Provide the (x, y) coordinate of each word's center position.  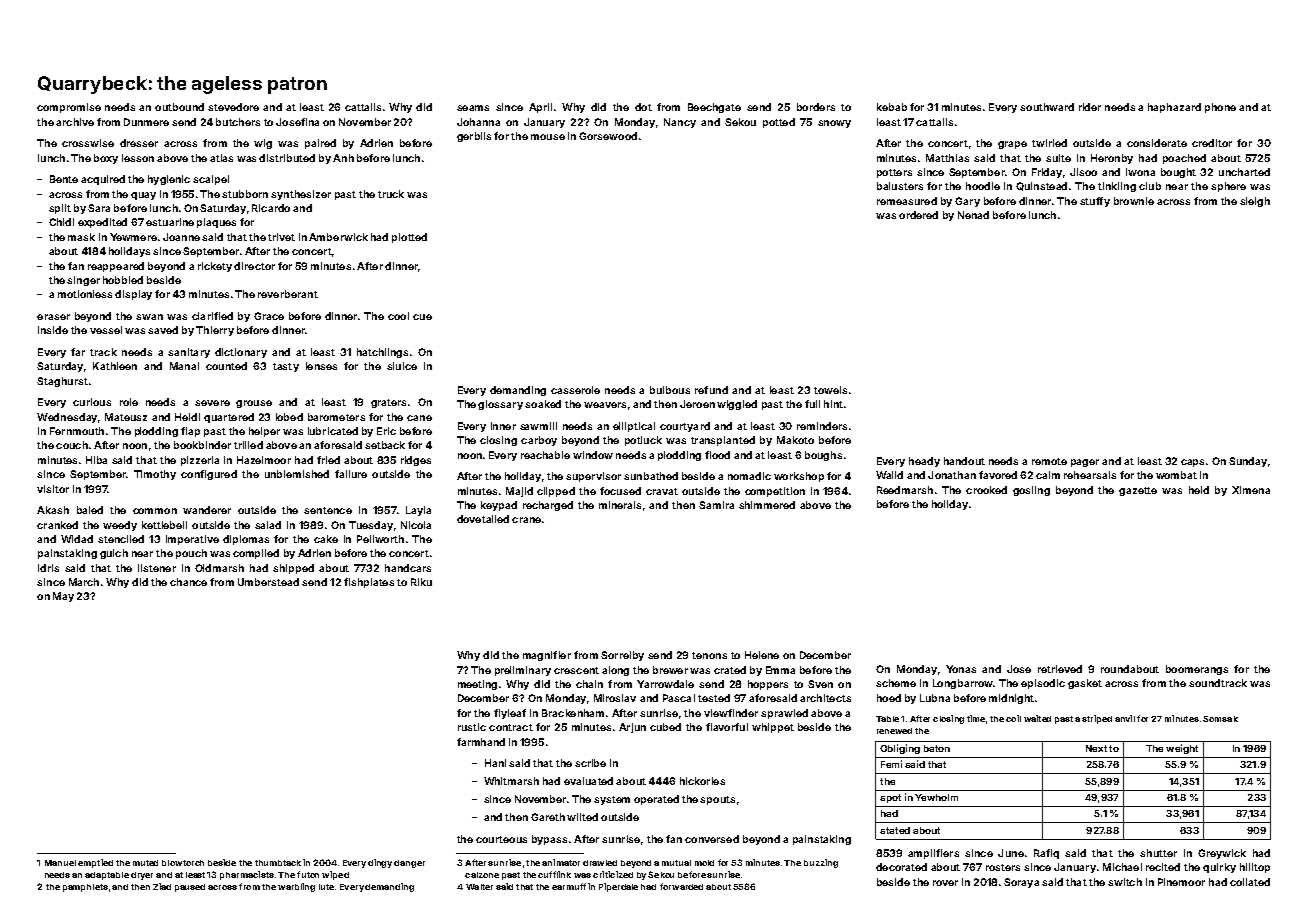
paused (190, 888)
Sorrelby (622, 656)
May (63, 597)
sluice (402, 366)
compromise (69, 108)
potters (894, 173)
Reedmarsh (905, 490)
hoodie (983, 186)
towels (830, 390)
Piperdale (618, 887)
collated (1250, 882)
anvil (1125, 718)
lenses (321, 366)
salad (268, 525)
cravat (662, 491)
